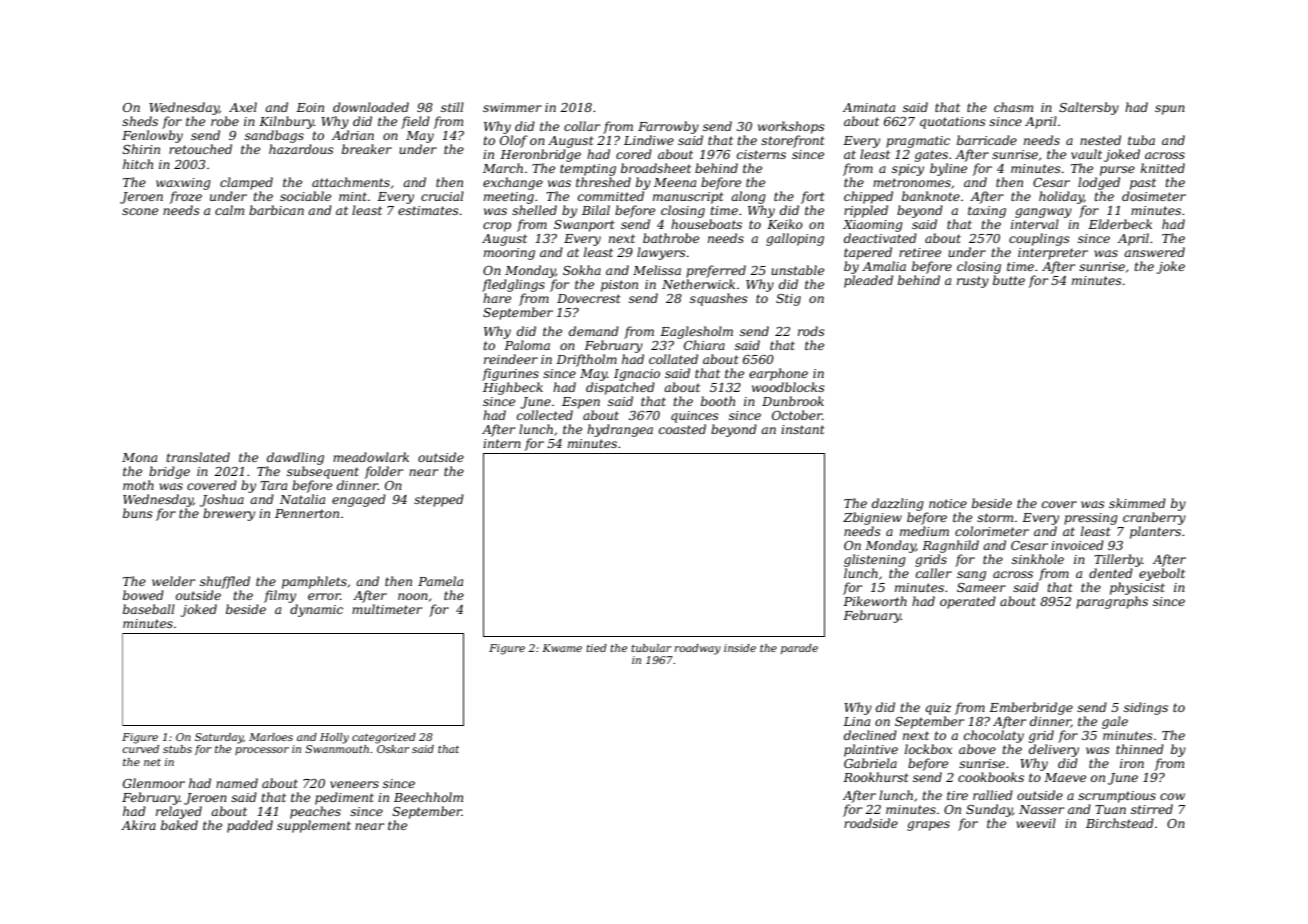 Image resolution: width=1308 pixels, height=924 pixels. Describe the element at coordinates (803, 429) in the screenshot. I see `instant` at that location.
